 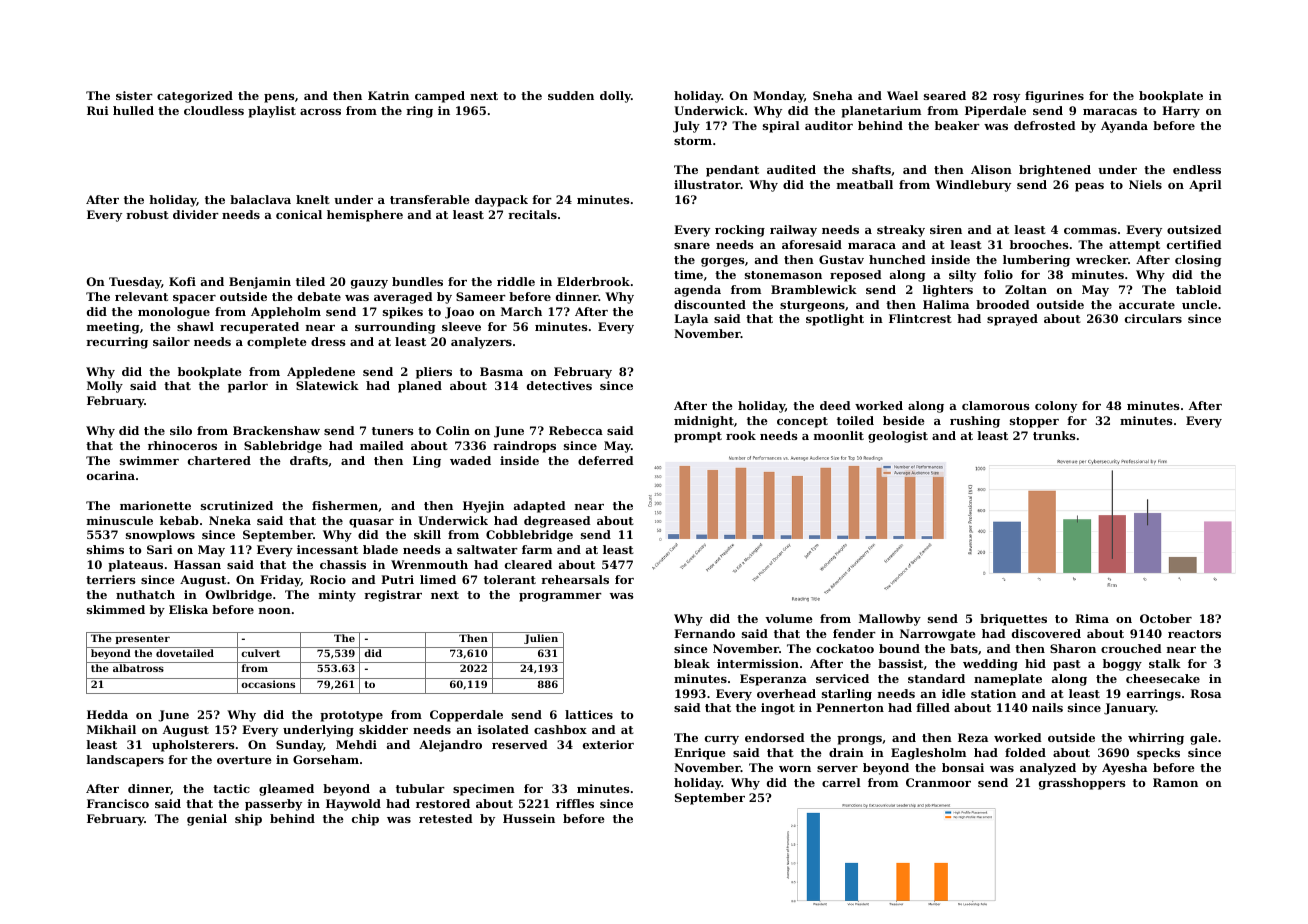 I want to click on siren, so click(x=946, y=229).
